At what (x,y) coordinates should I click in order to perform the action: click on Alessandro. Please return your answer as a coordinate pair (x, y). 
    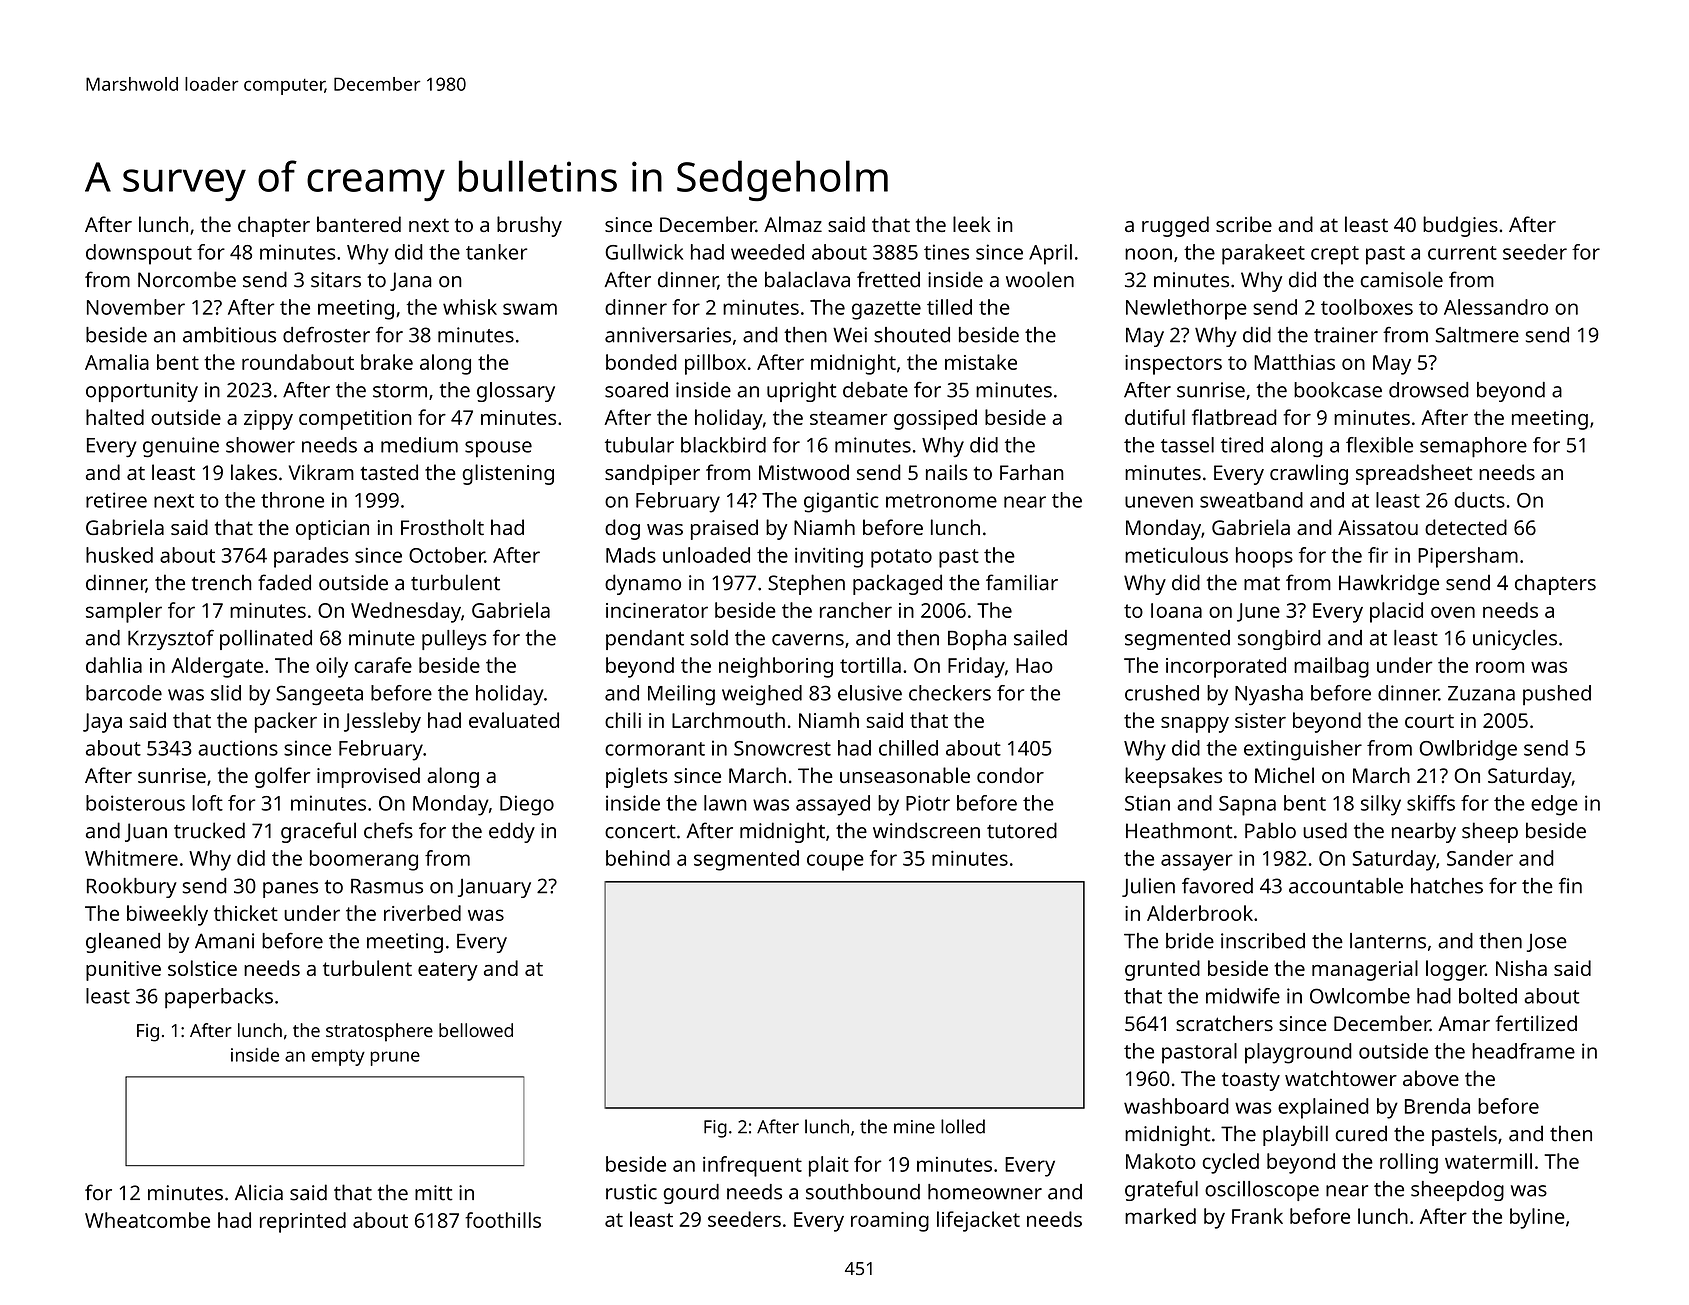
    Looking at the image, I should click on (1496, 307).
